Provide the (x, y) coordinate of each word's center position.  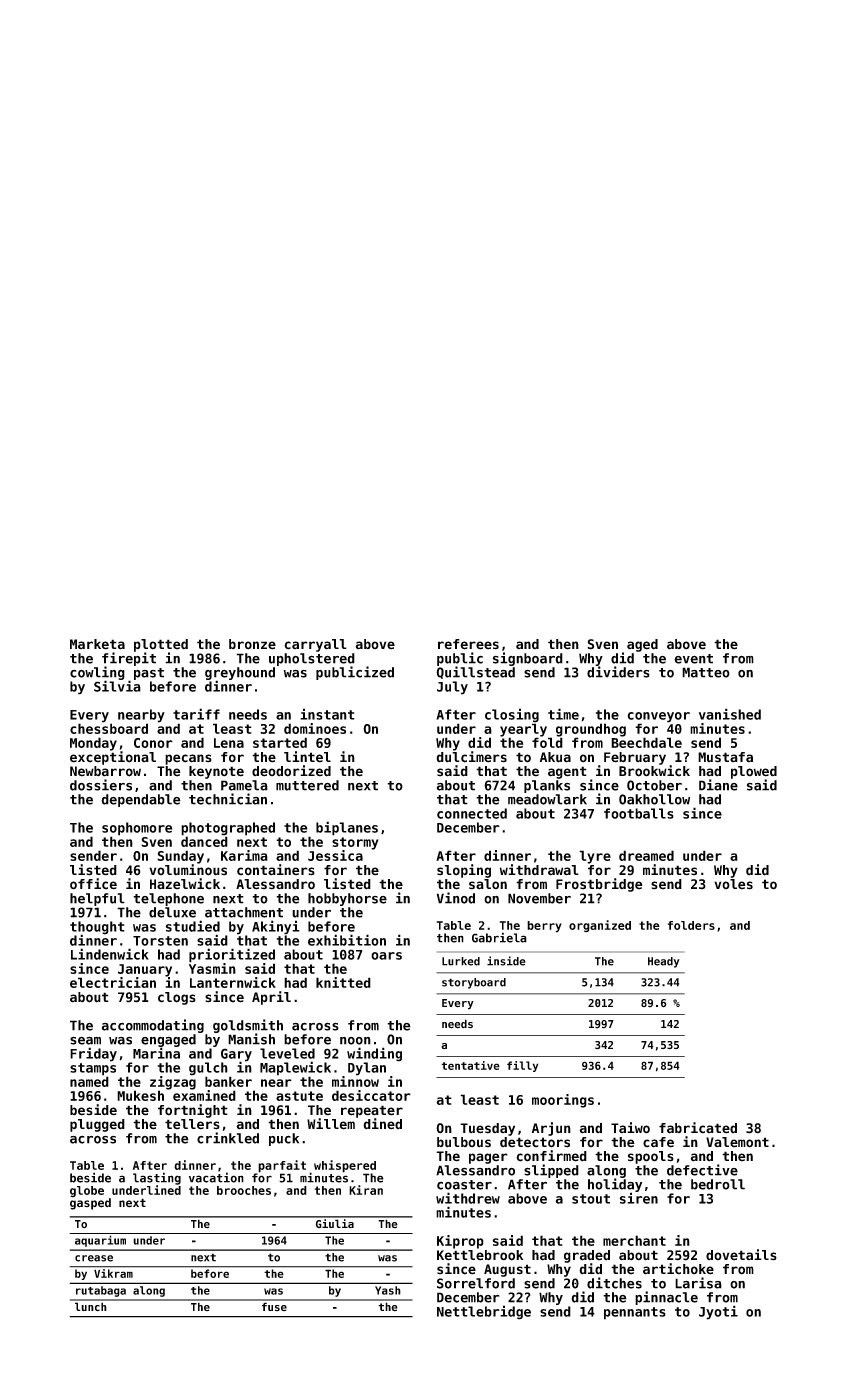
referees (468, 644)
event (693, 659)
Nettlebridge (484, 1312)
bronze (252, 644)
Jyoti (718, 1312)
